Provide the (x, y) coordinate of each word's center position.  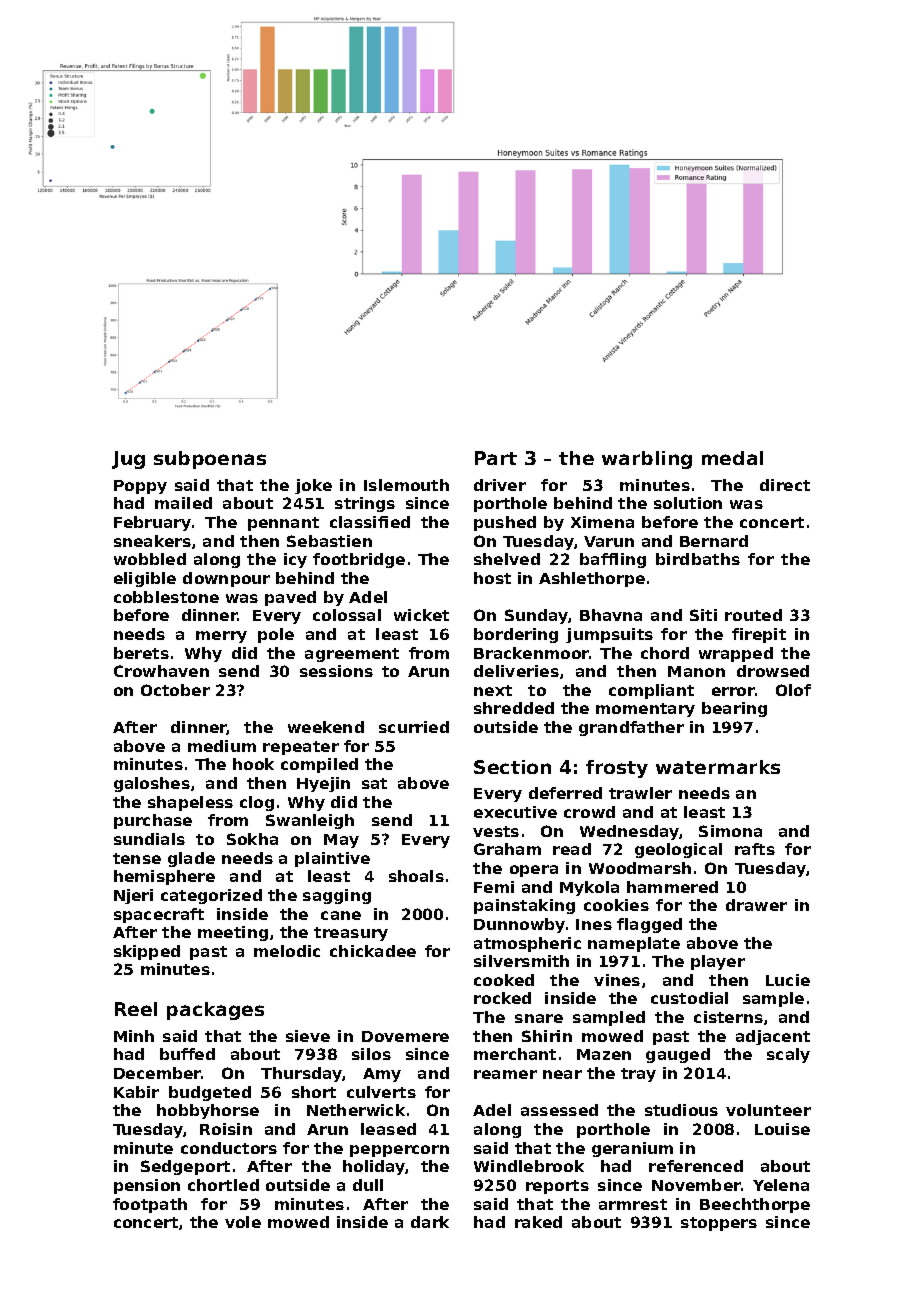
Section (512, 767)
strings (365, 504)
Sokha (252, 839)
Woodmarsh (640, 868)
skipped (147, 952)
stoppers (719, 1224)
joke (313, 486)
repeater (301, 748)
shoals (416, 876)
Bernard (714, 541)
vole (243, 1222)
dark (430, 1222)
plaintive (332, 859)
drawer (756, 905)
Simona (730, 831)
